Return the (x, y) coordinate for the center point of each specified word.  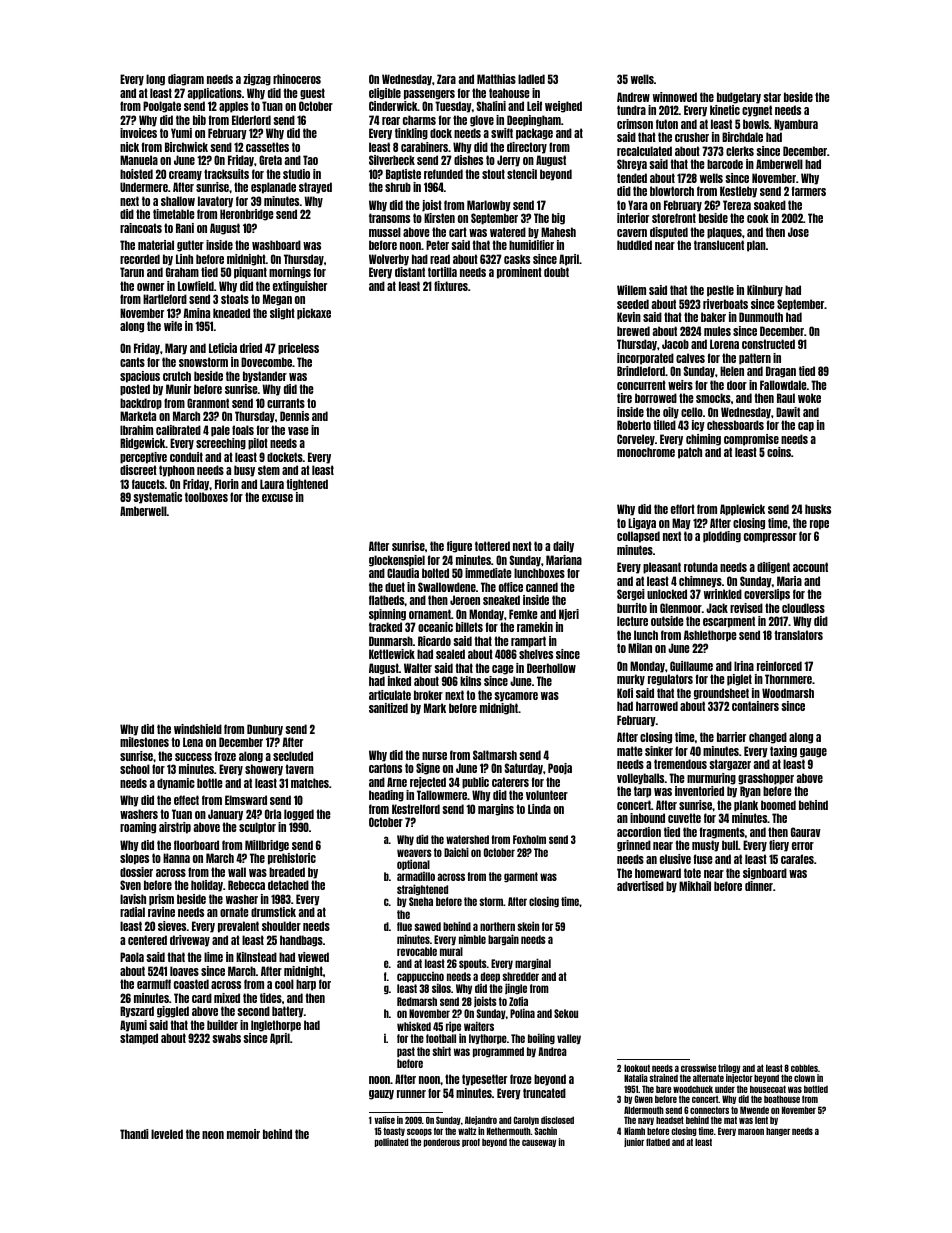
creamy (185, 176)
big (558, 219)
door (737, 385)
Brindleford (641, 371)
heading (386, 796)
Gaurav (806, 832)
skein (528, 926)
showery (264, 770)
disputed (669, 233)
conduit (186, 457)
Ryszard (137, 1012)
